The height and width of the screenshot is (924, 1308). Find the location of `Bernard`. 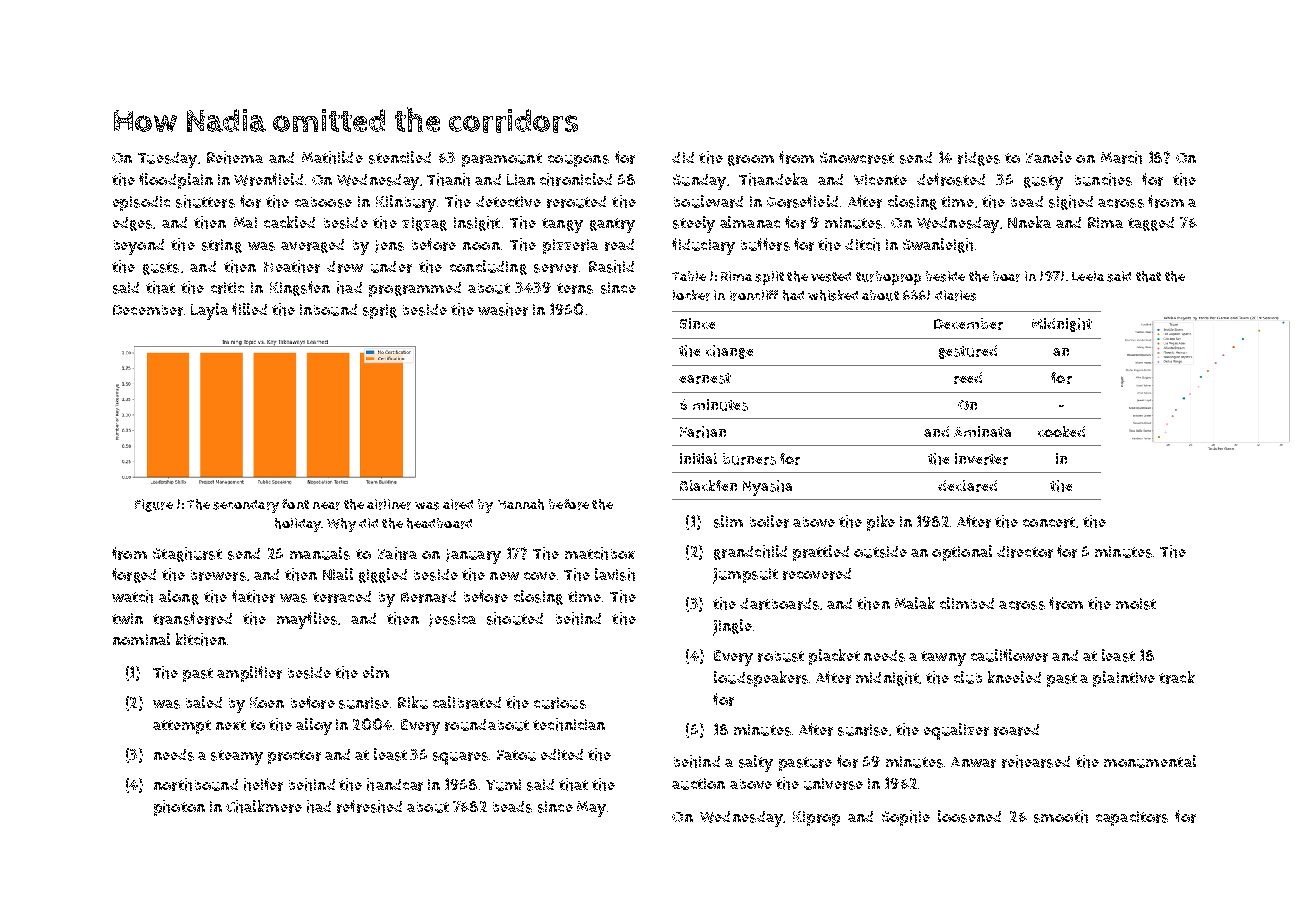

Bernard is located at coordinates (428, 597).
